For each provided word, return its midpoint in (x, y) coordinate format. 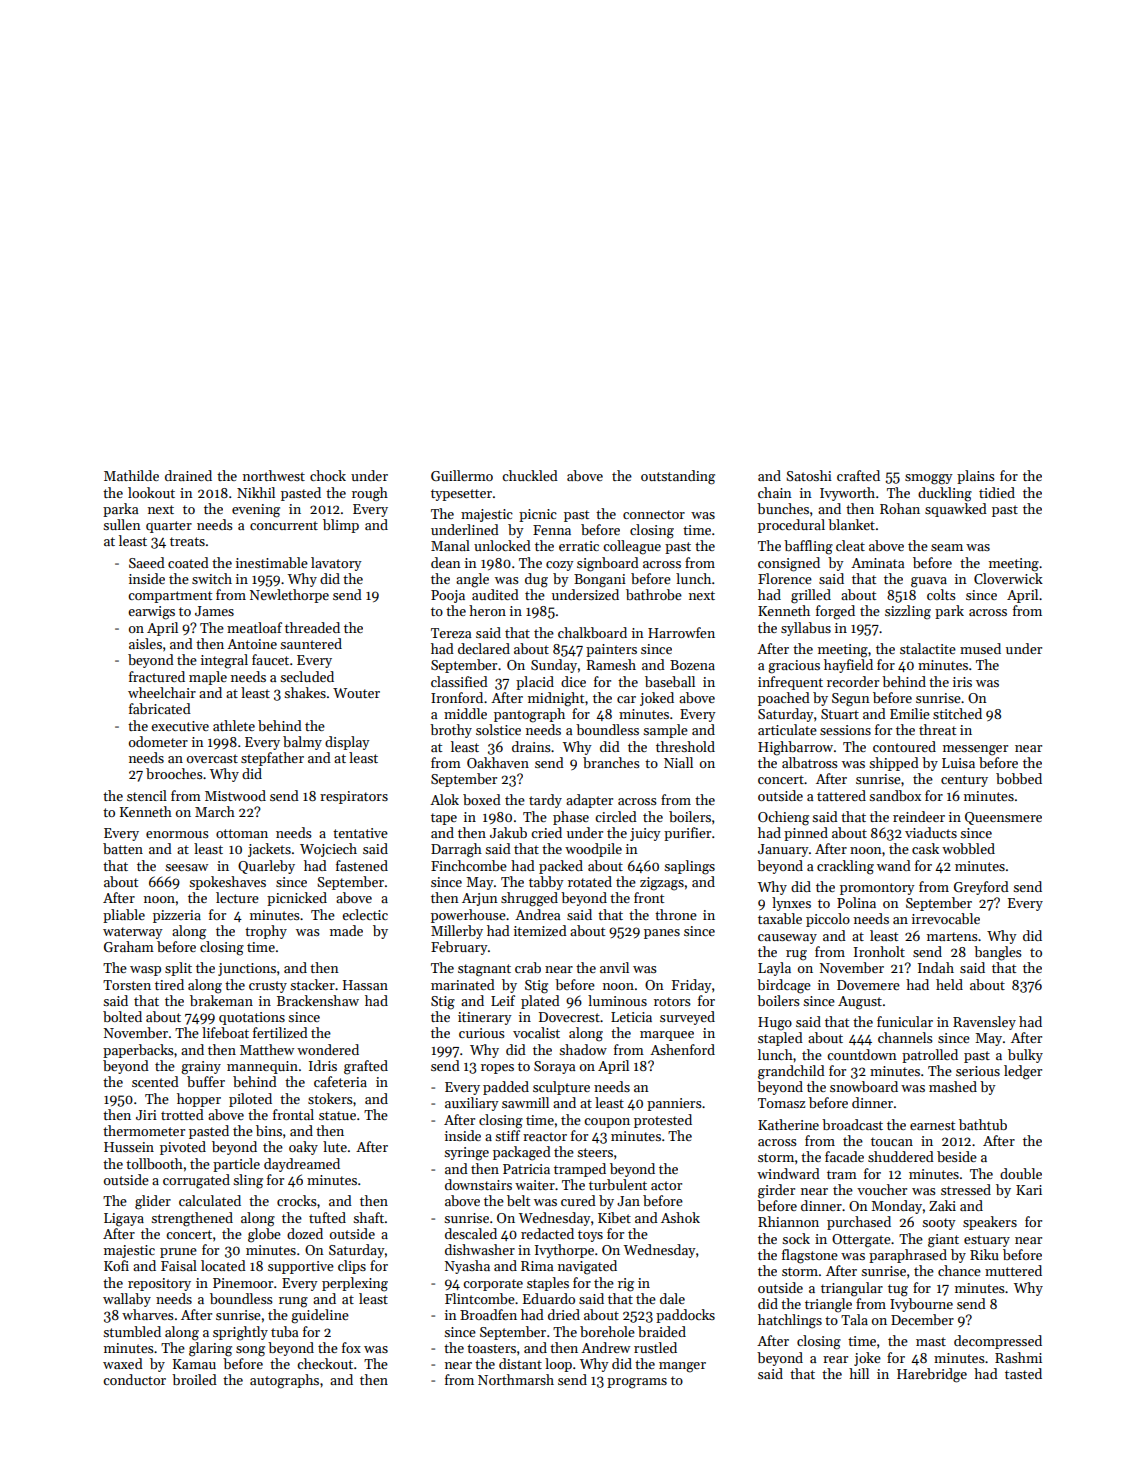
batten (123, 848)
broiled (194, 1379)
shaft (368, 1217)
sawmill (525, 1102)
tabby (546, 883)
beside (957, 1156)
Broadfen (488, 1314)
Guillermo (462, 475)
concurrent (284, 525)
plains (976, 477)
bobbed (1019, 778)
